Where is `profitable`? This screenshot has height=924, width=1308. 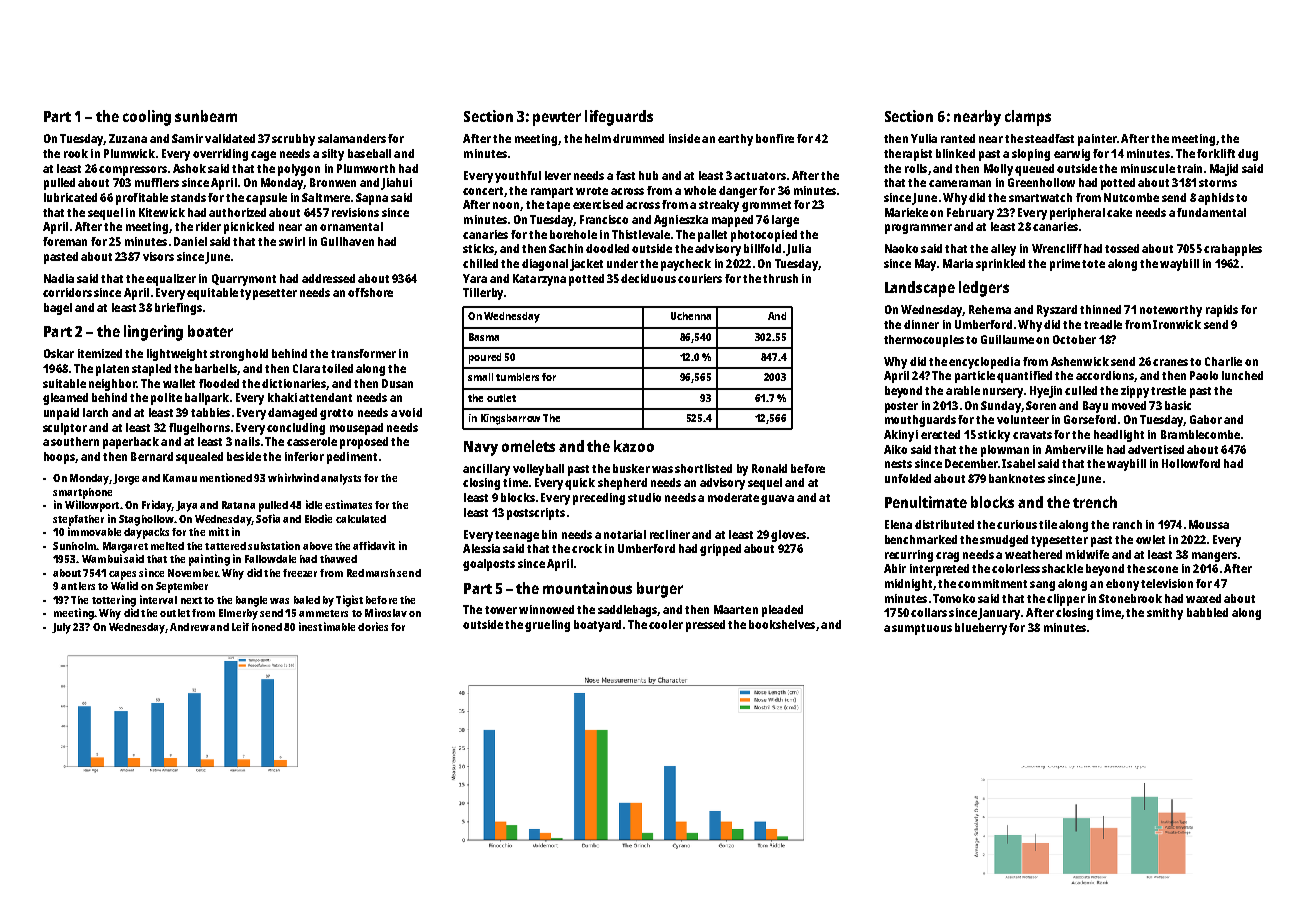 profitable is located at coordinates (142, 199).
